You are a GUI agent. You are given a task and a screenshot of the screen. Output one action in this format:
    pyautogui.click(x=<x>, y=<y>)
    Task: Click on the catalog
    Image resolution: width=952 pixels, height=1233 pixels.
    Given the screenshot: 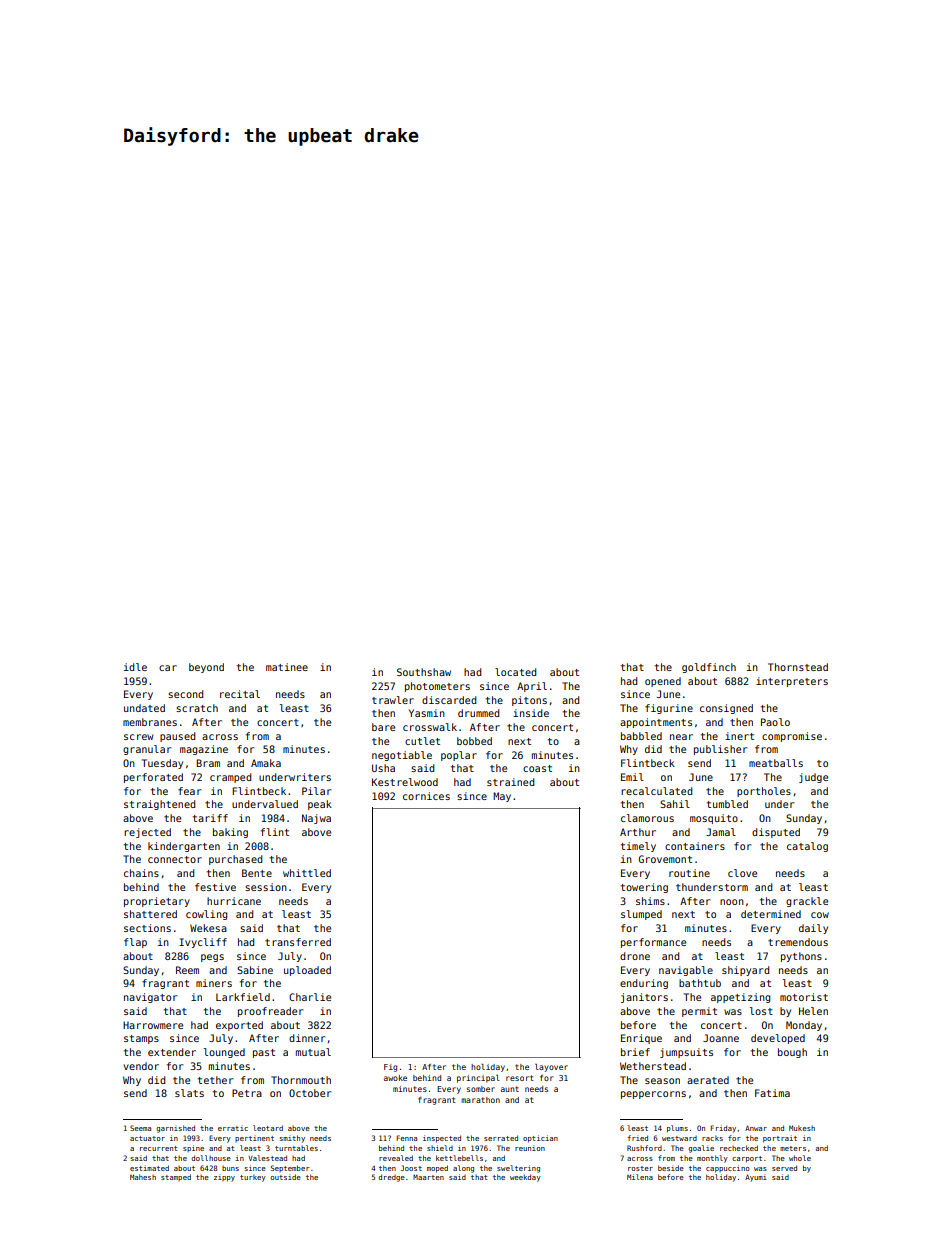 What is the action you would take?
    pyautogui.click(x=807, y=847)
